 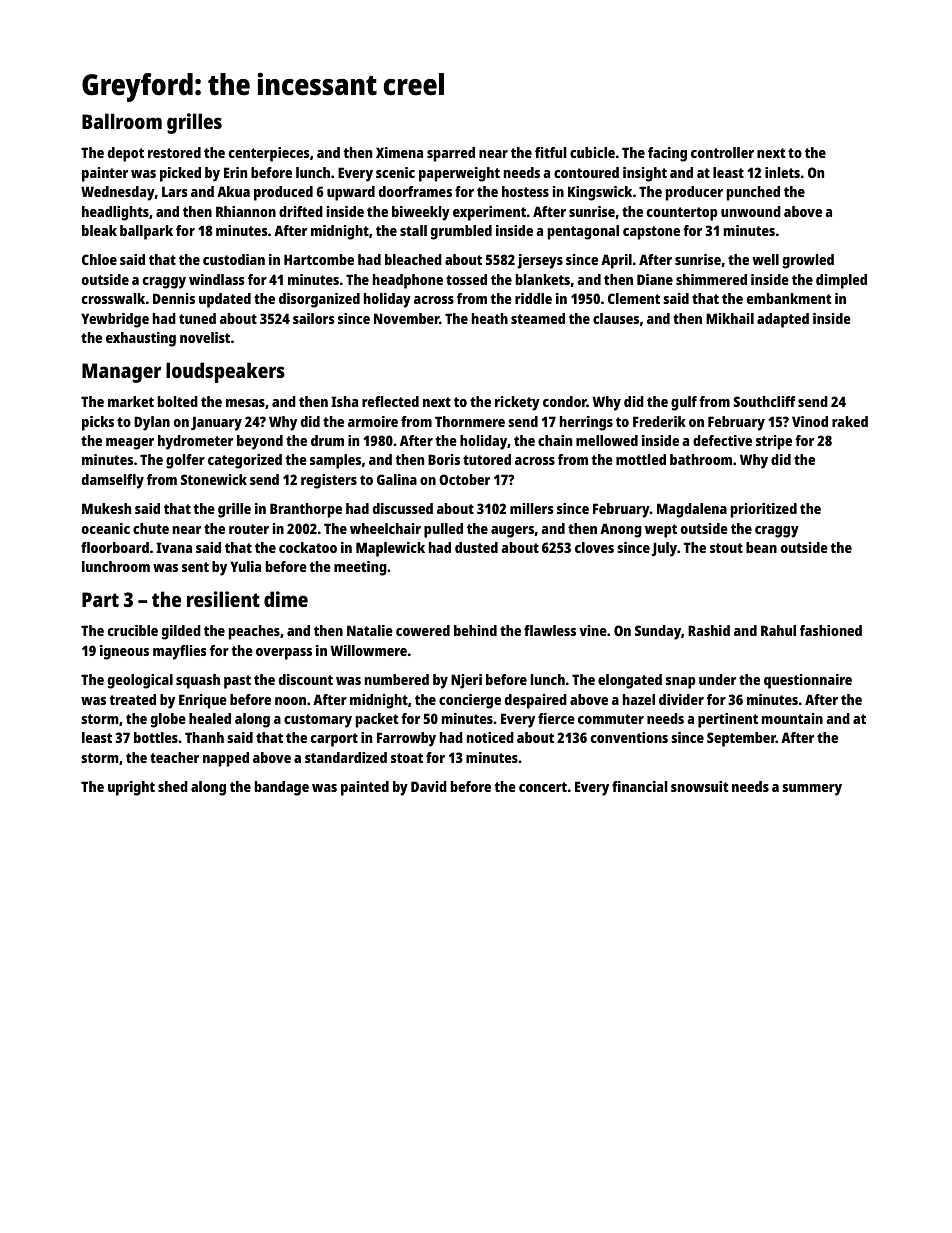 I want to click on depot, so click(x=126, y=154).
